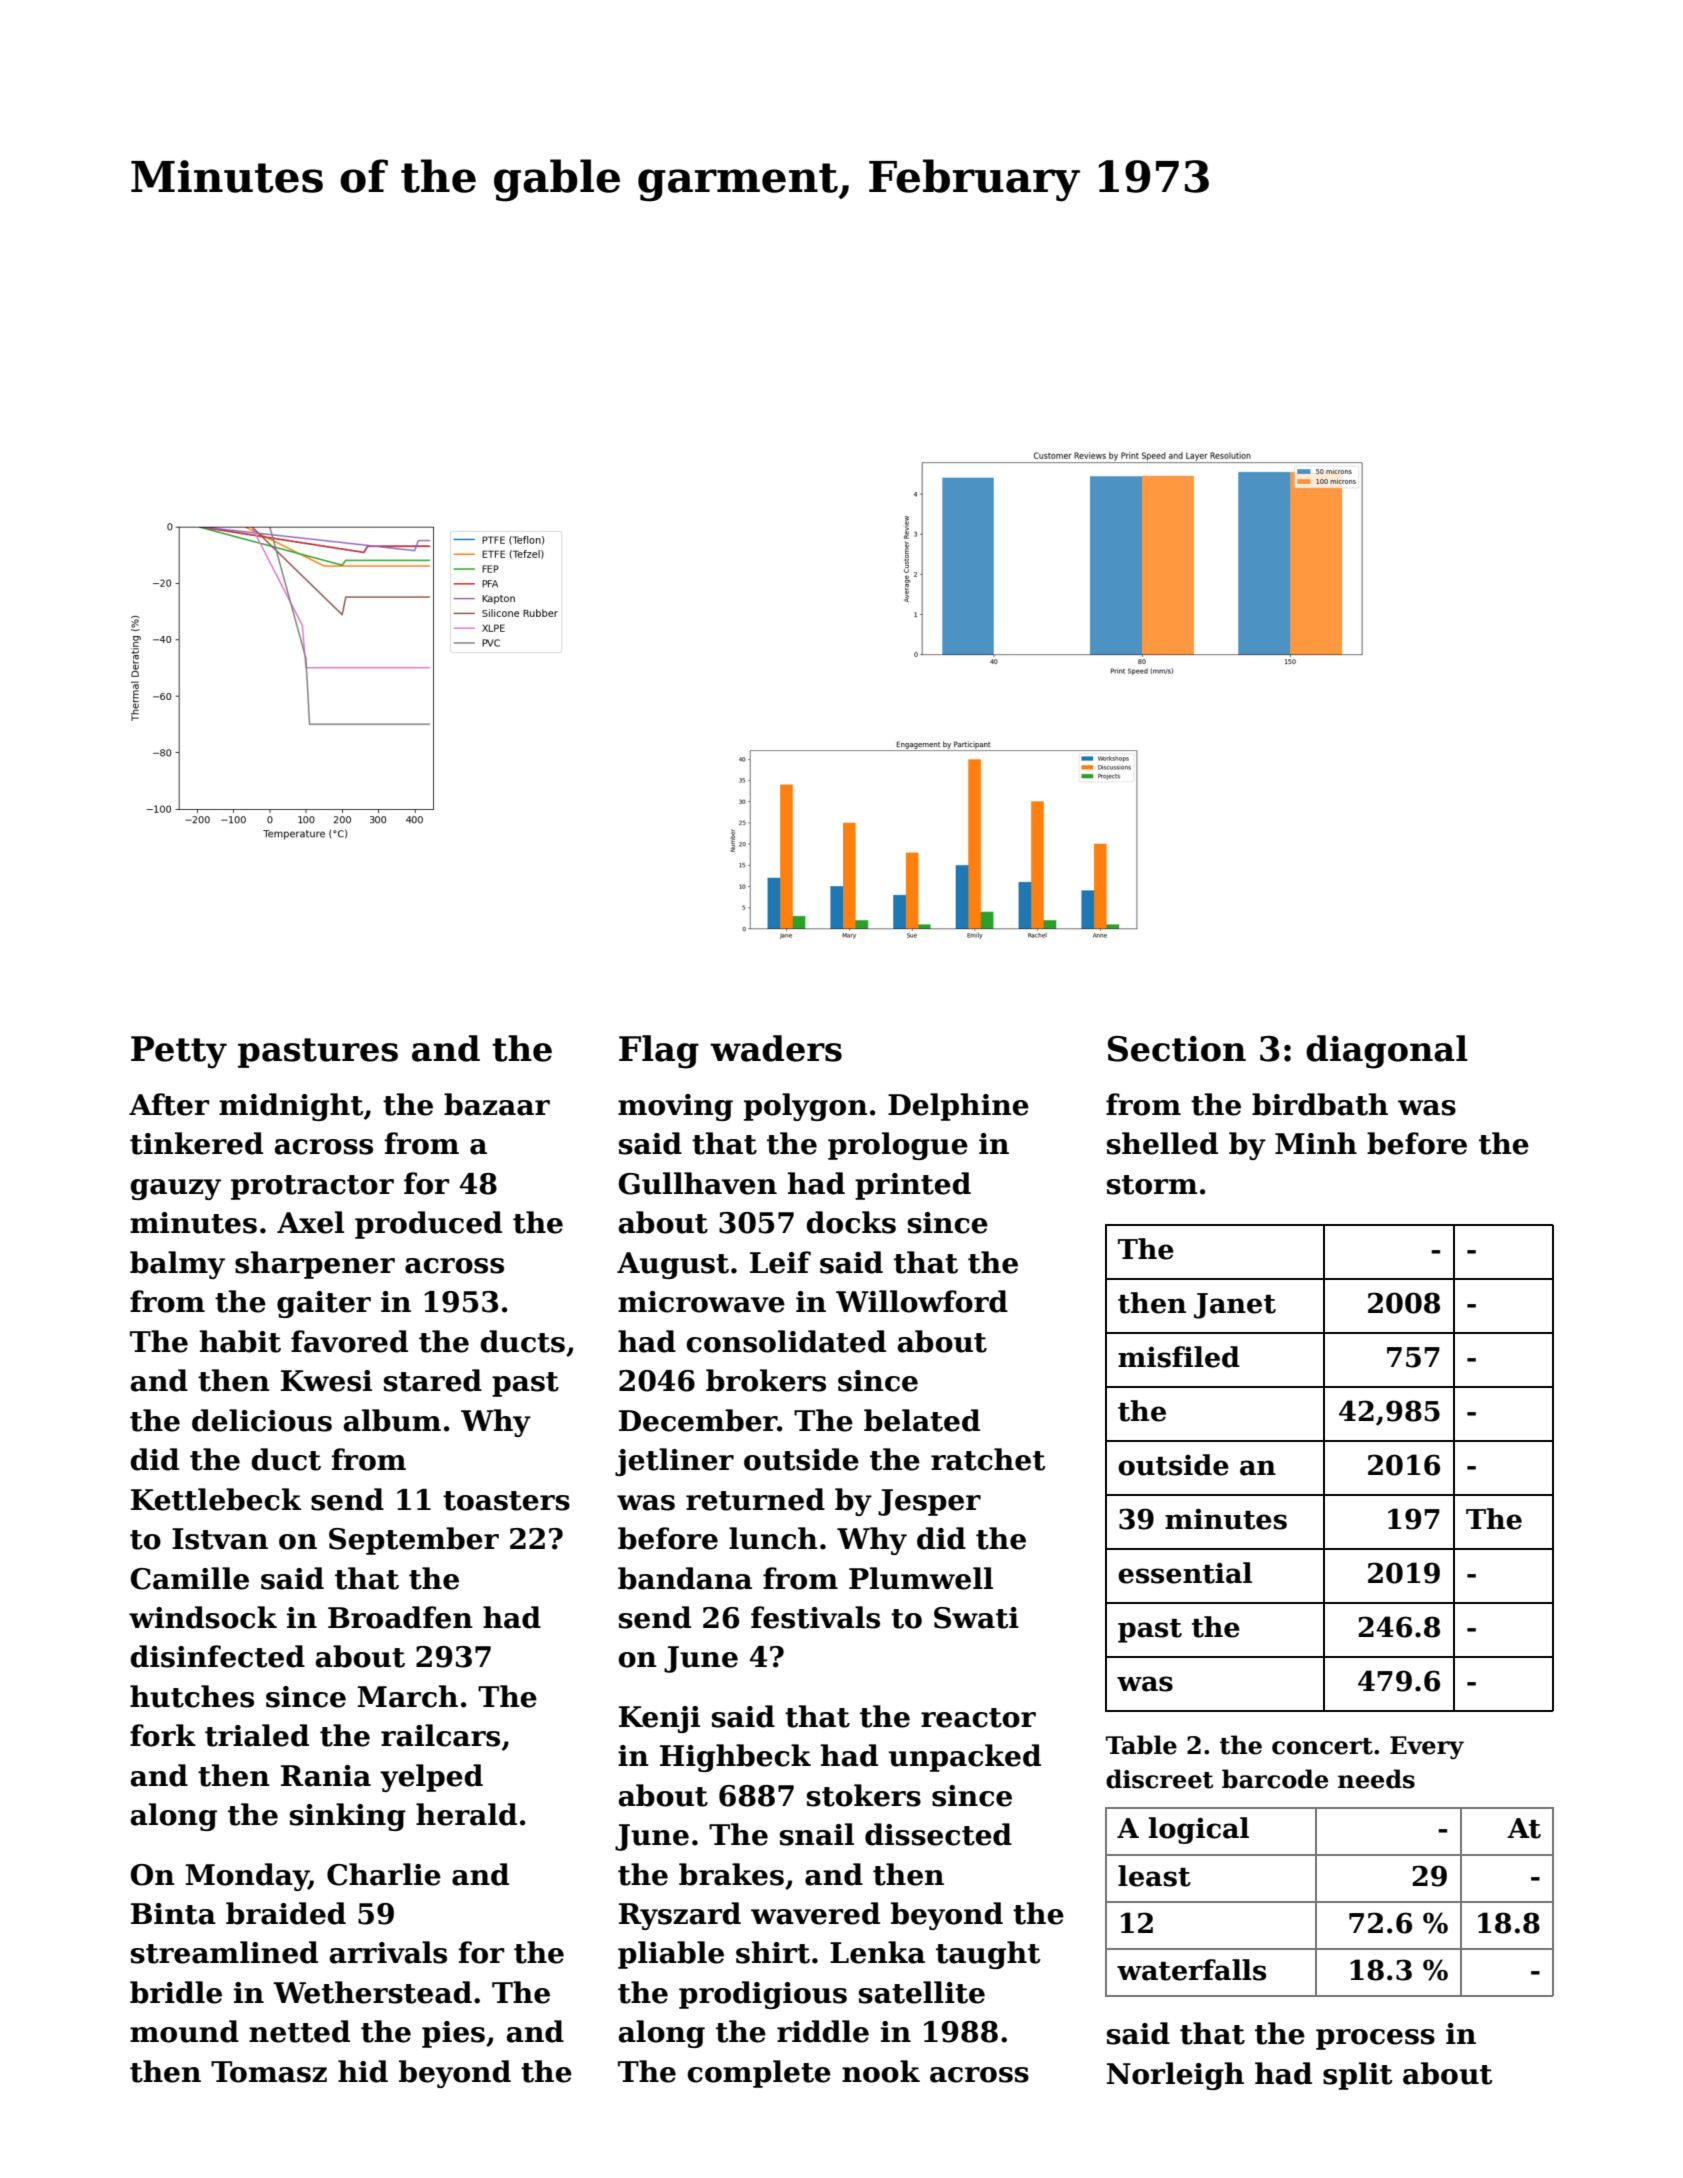 This image has width=1683, height=2178. What do you see at coordinates (1316, 1143) in the image?
I see `Minh` at bounding box center [1316, 1143].
